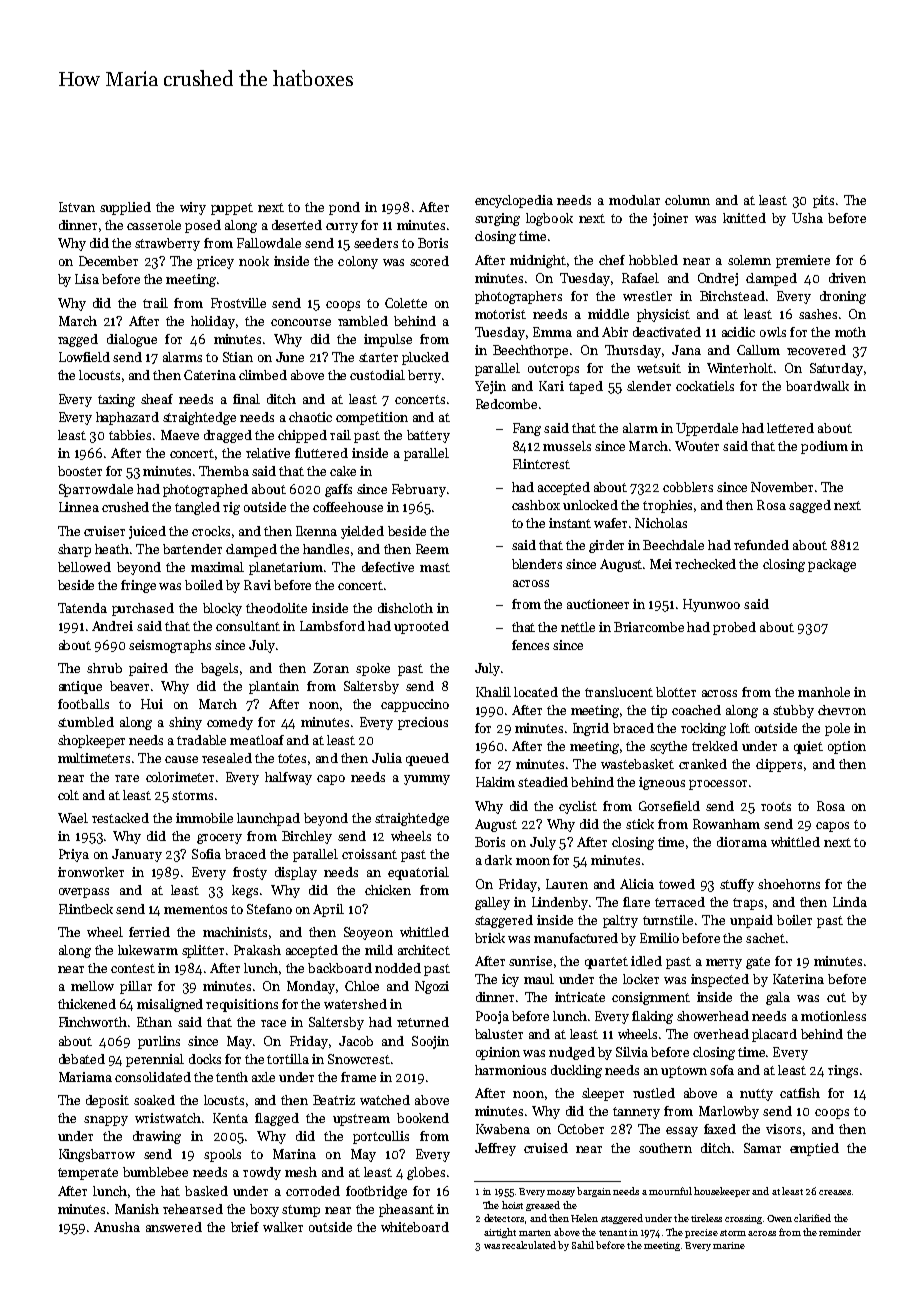 Image resolution: width=924 pixels, height=1308 pixels. Describe the element at coordinates (536, 505) in the page. I see `cashbox` at that location.
